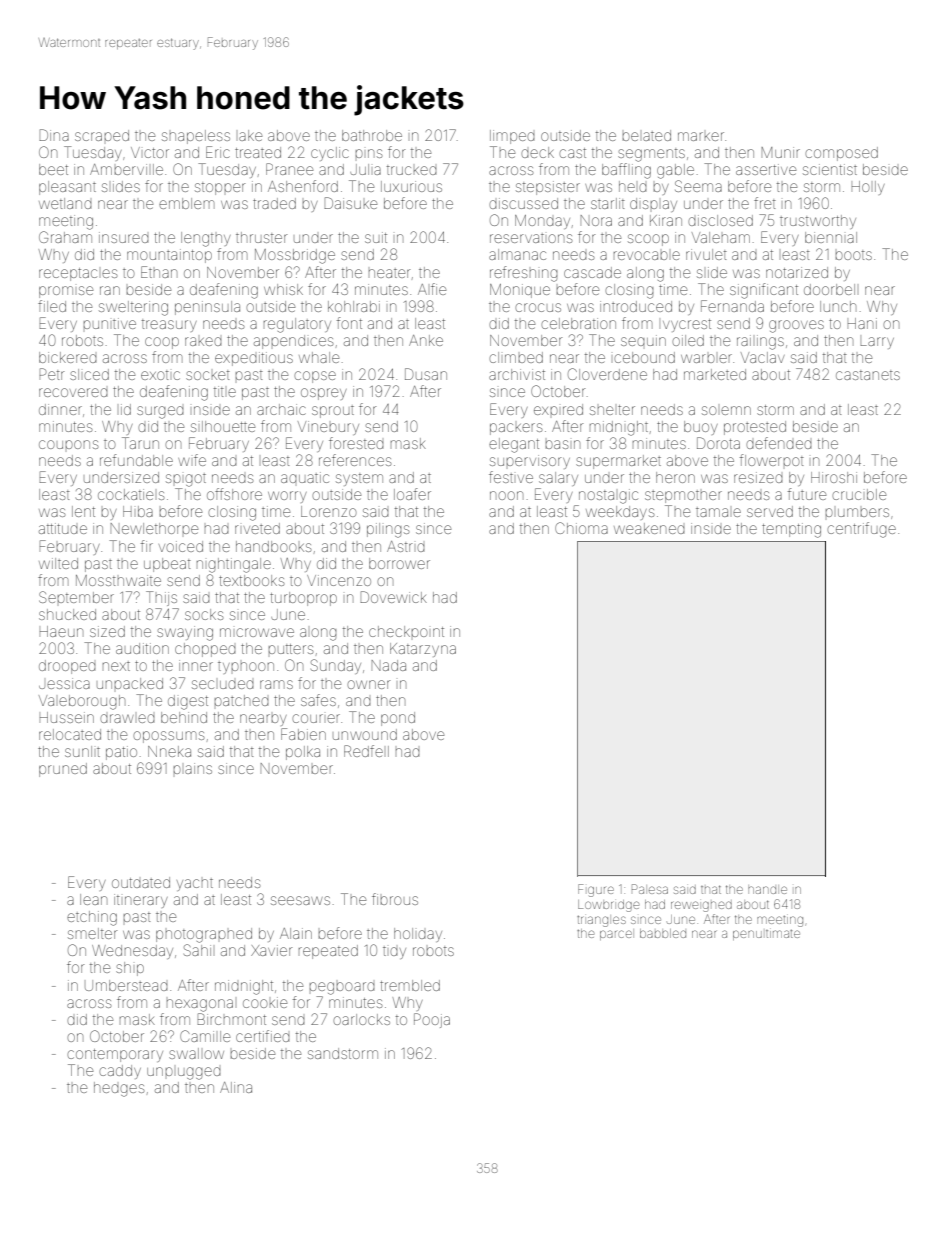  I want to click on handle, so click(767, 890).
